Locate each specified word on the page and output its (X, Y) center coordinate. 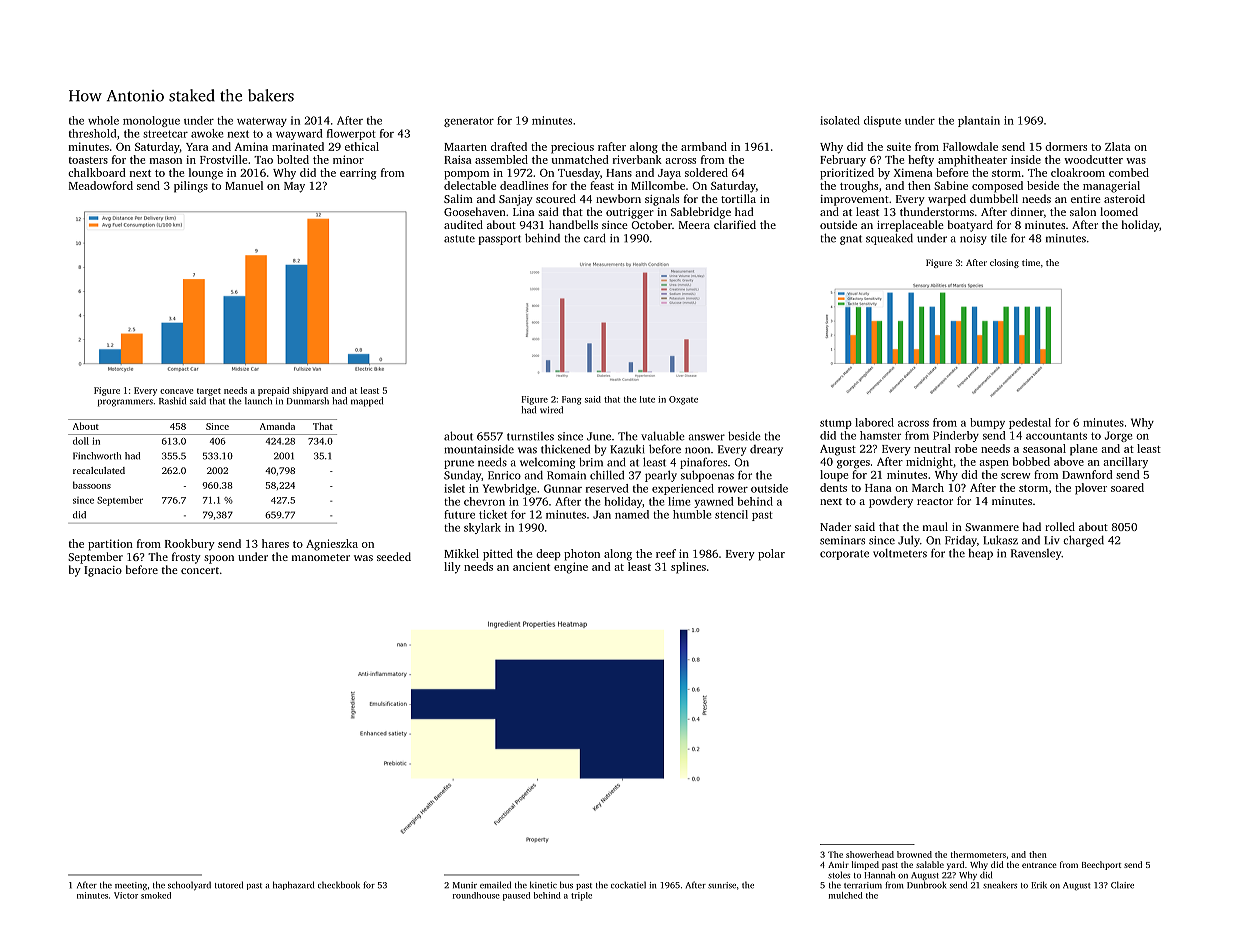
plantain (979, 121)
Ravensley (1036, 554)
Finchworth (97, 456)
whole (103, 120)
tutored (229, 885)
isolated (840, 120)
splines (688, 568)
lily (452, 568)
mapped (367, 402)
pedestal (1030, 423)
